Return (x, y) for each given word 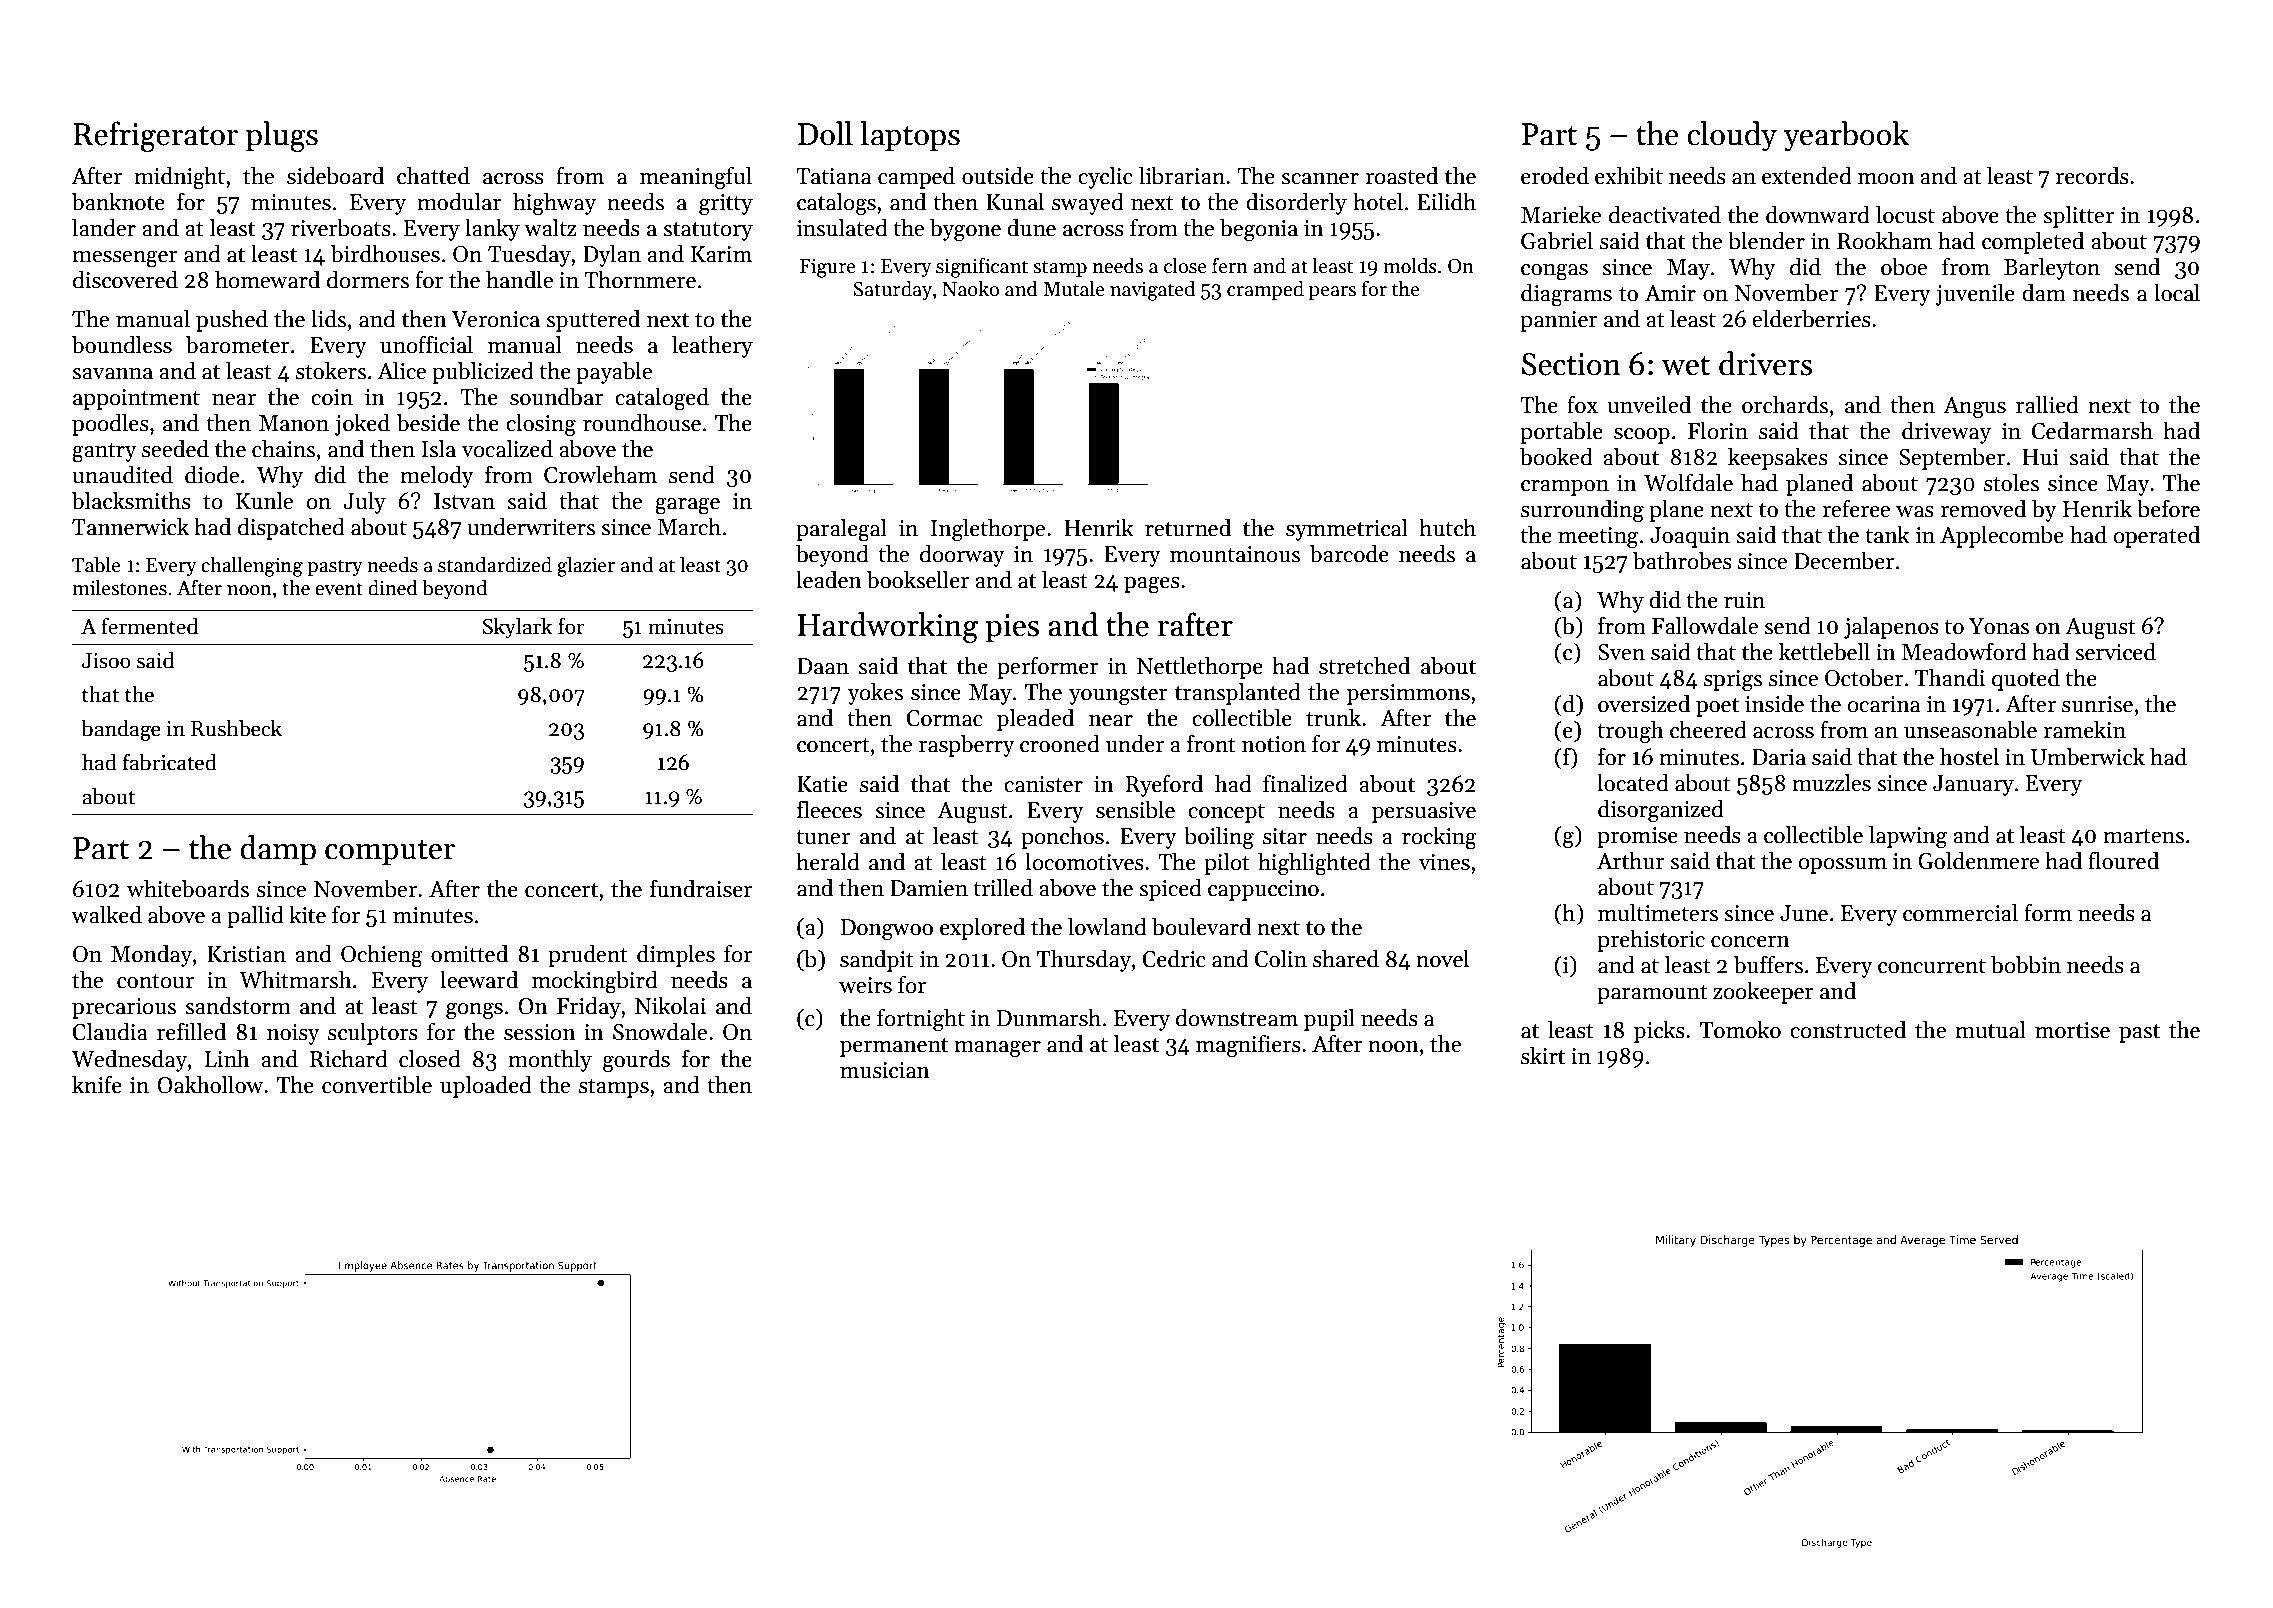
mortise (2072, 1030)
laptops (910, 136)
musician (885, 1070)
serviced (2115, 652)
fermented (149, 626)
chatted (433, 176)
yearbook (1846, 136)
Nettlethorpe (1200, 668)
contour (155, 981)
